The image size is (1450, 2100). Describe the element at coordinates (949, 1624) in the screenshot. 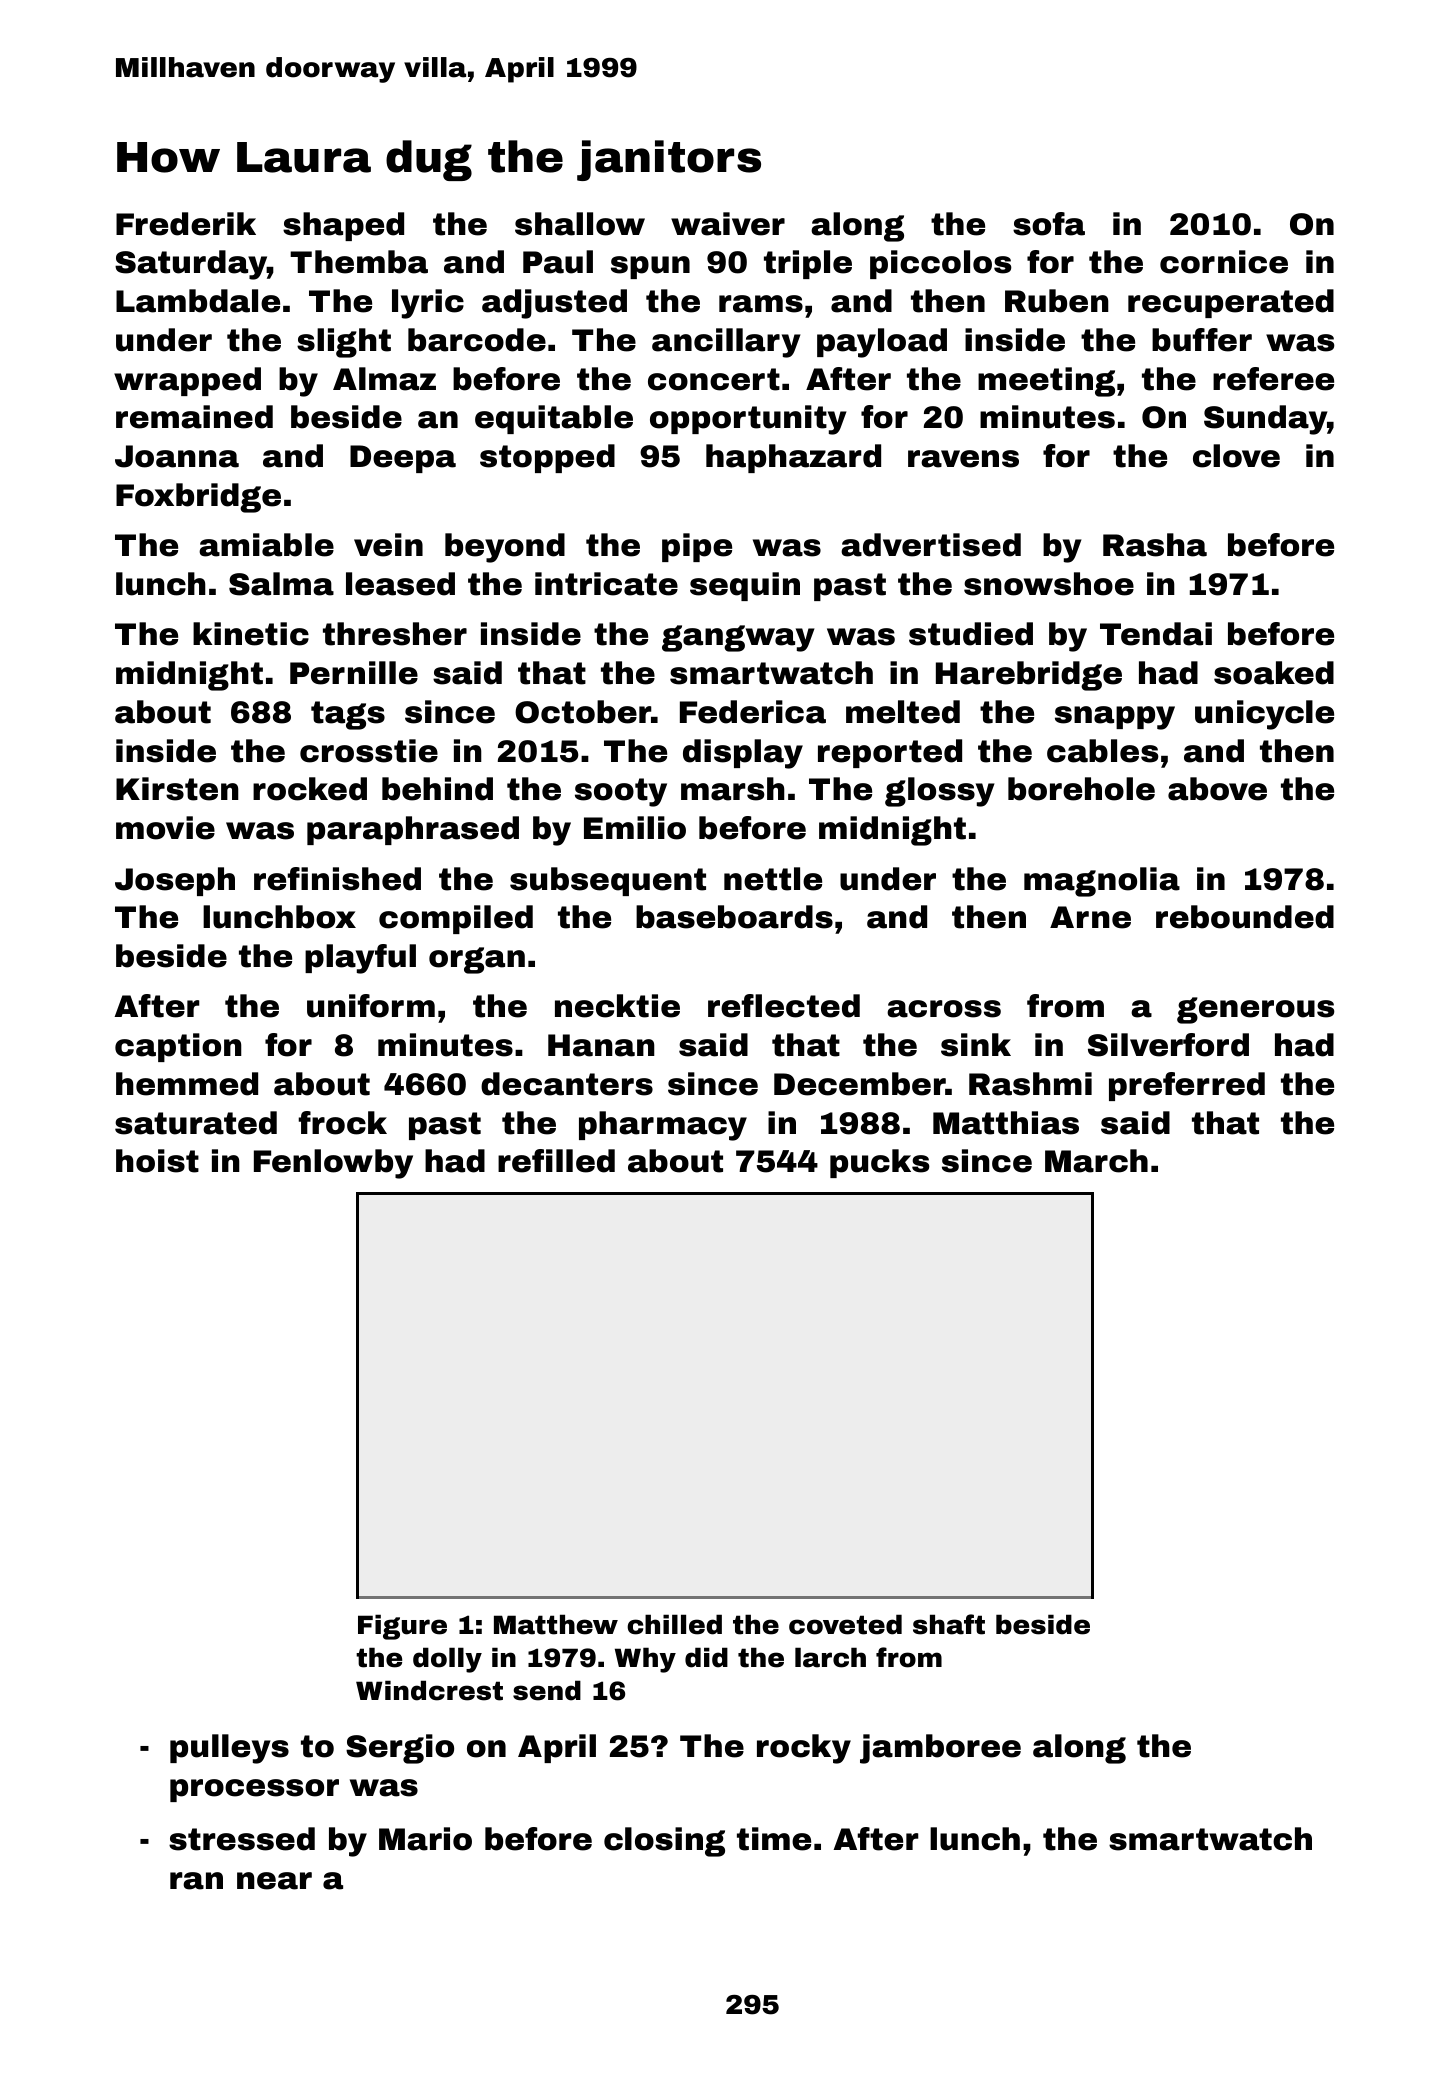

I see `shaft` at that location.
